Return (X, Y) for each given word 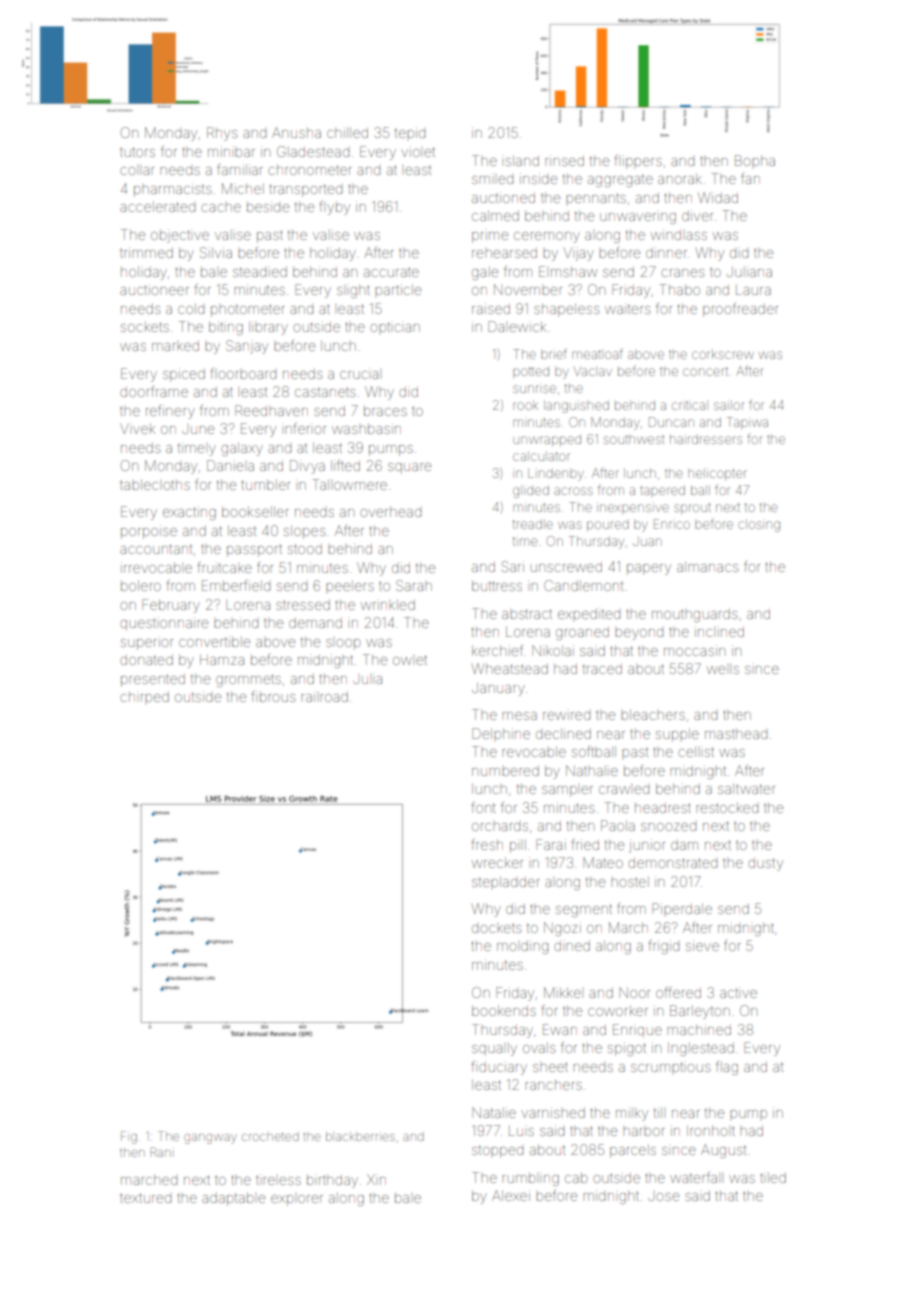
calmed (495, 215)
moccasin (694, 650)
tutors (137, 152)
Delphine (501, 733)
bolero (141, 585)
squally (494, 1049)
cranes (682, 273)
